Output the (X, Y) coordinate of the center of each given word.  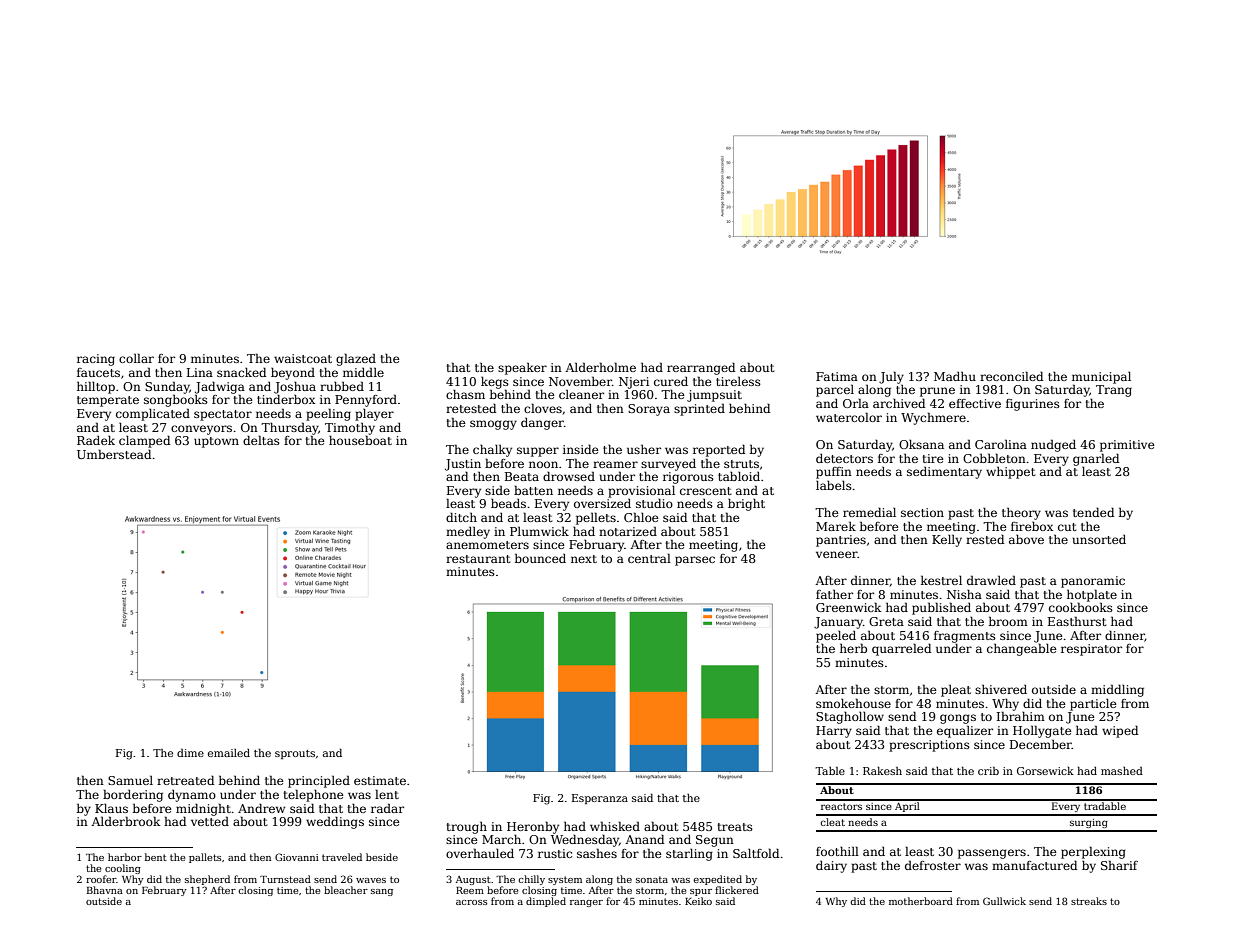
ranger (586, 903)
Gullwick (1004, 901)
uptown (216, 442)
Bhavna (105, 890)
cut (1067, 527)
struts (741, 464)
